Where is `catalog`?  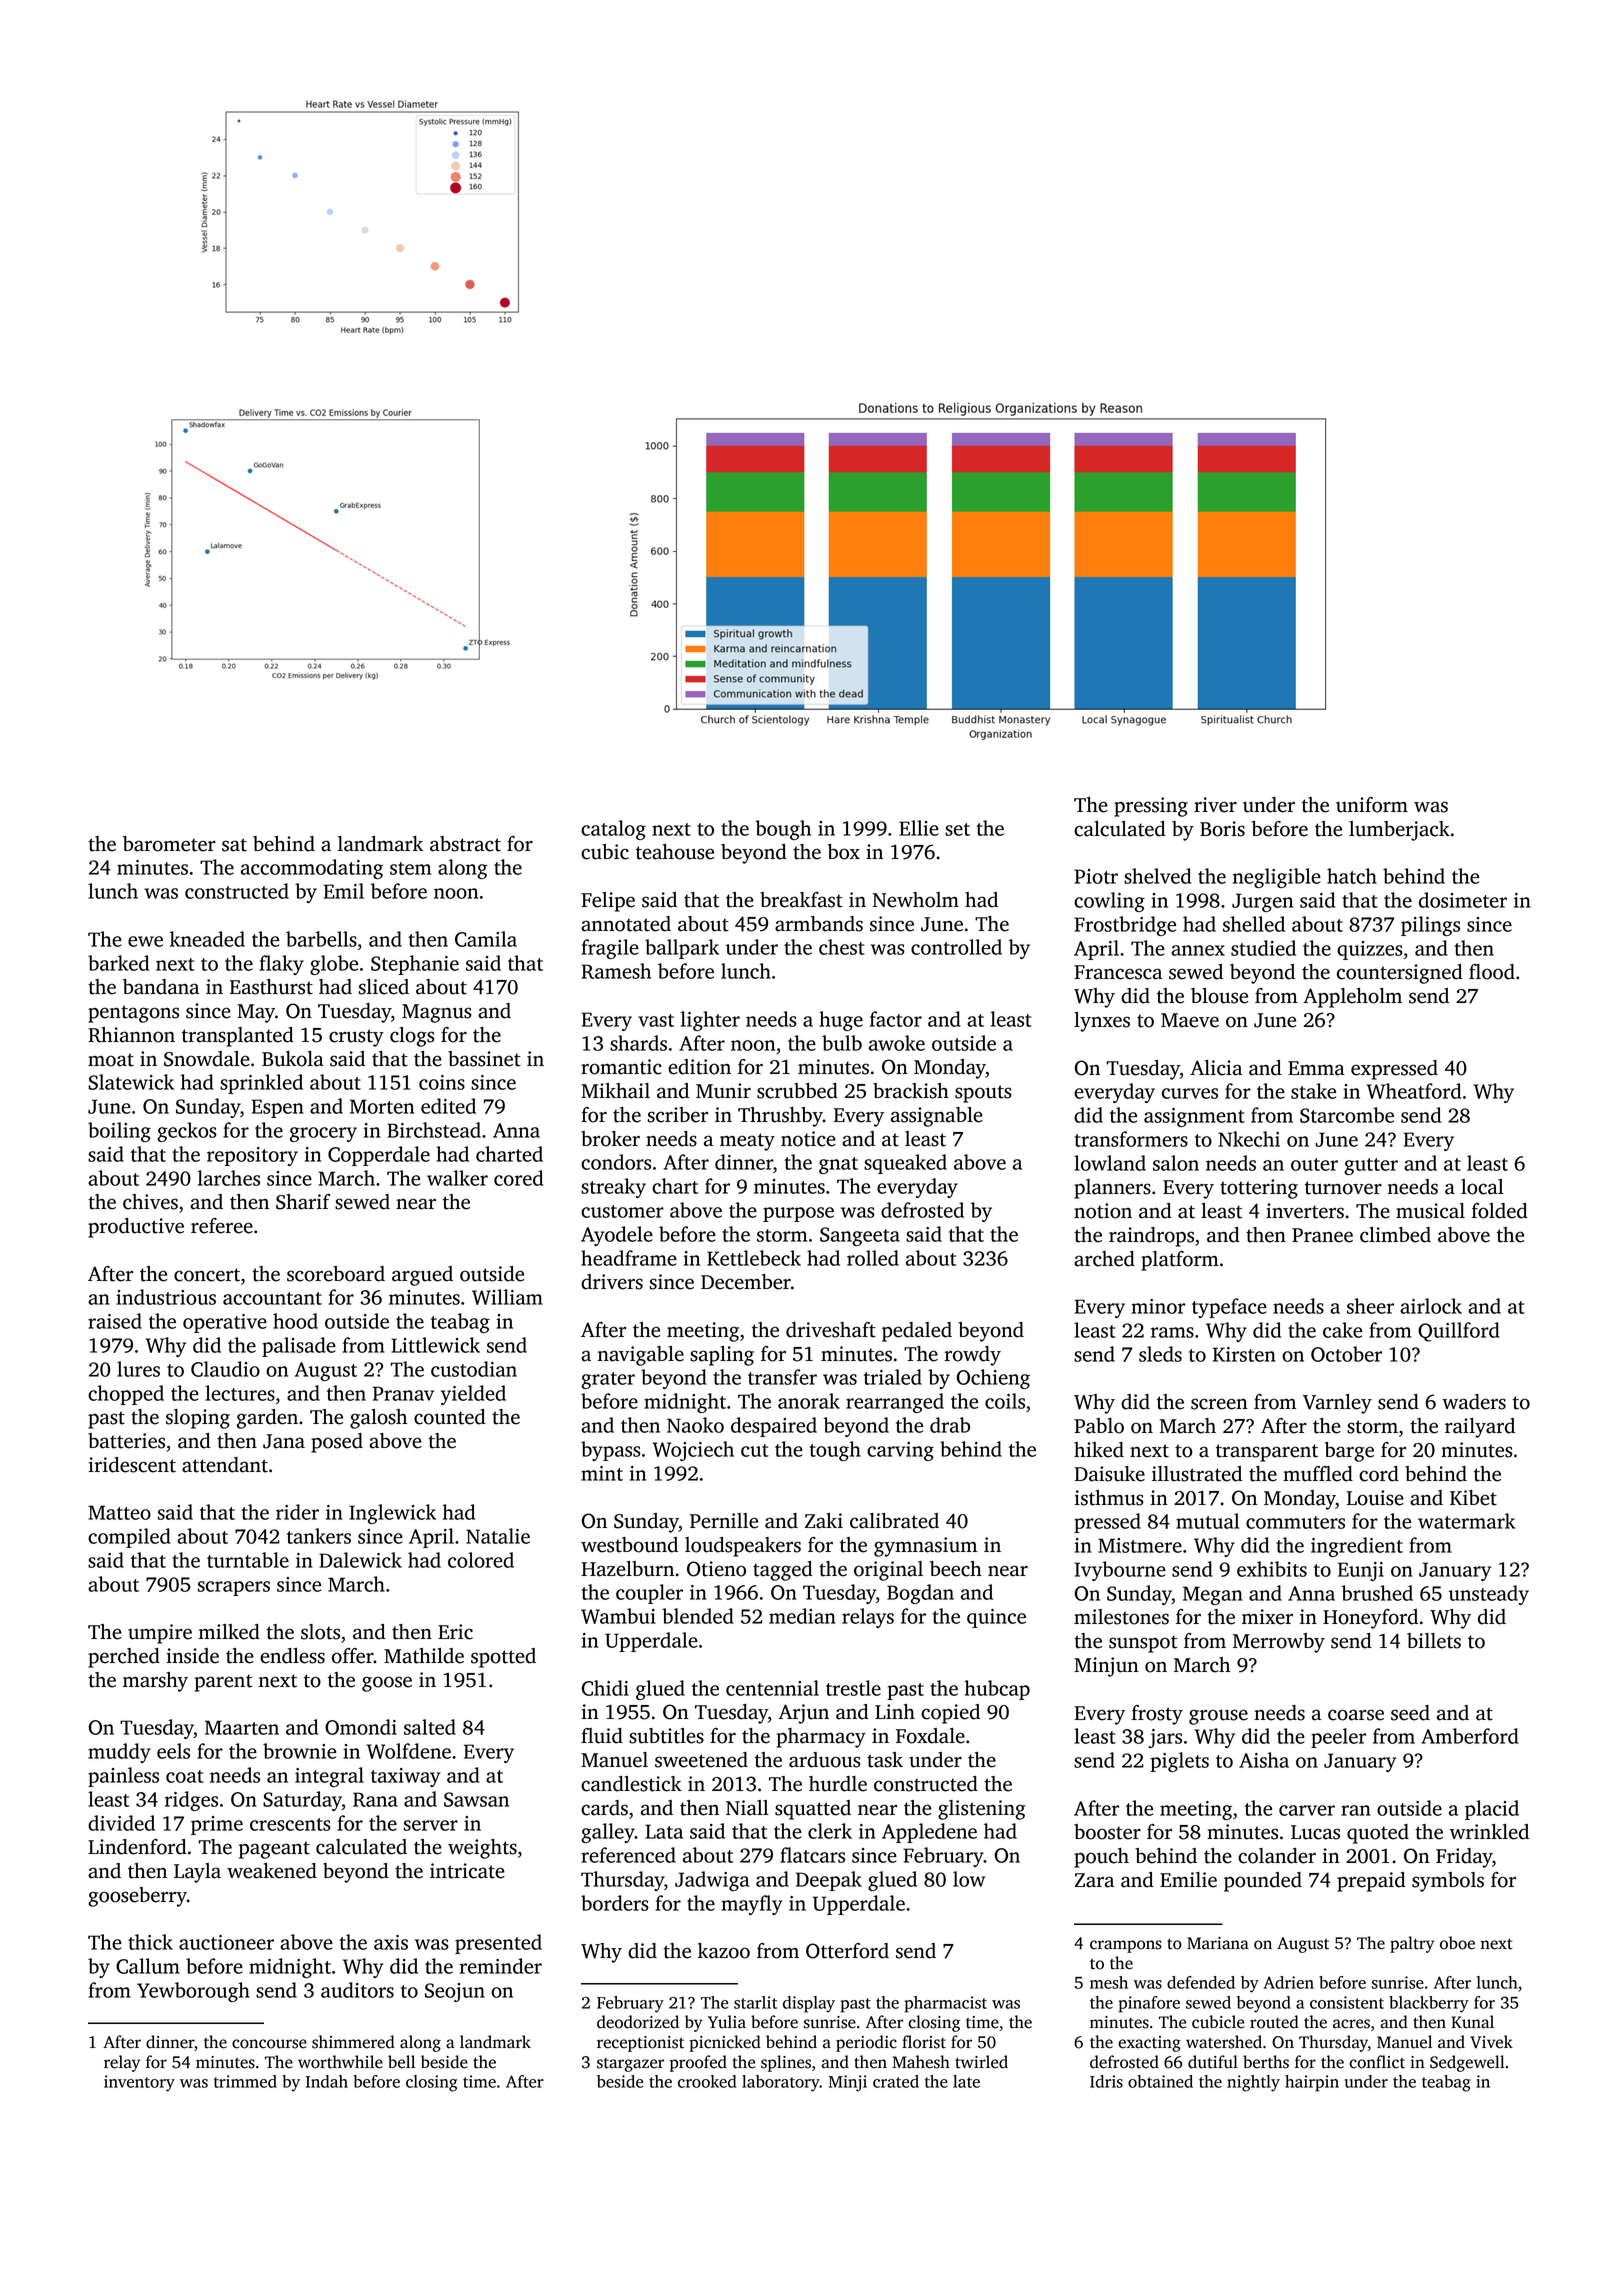 catalog is located at coordinates (613, 830).
